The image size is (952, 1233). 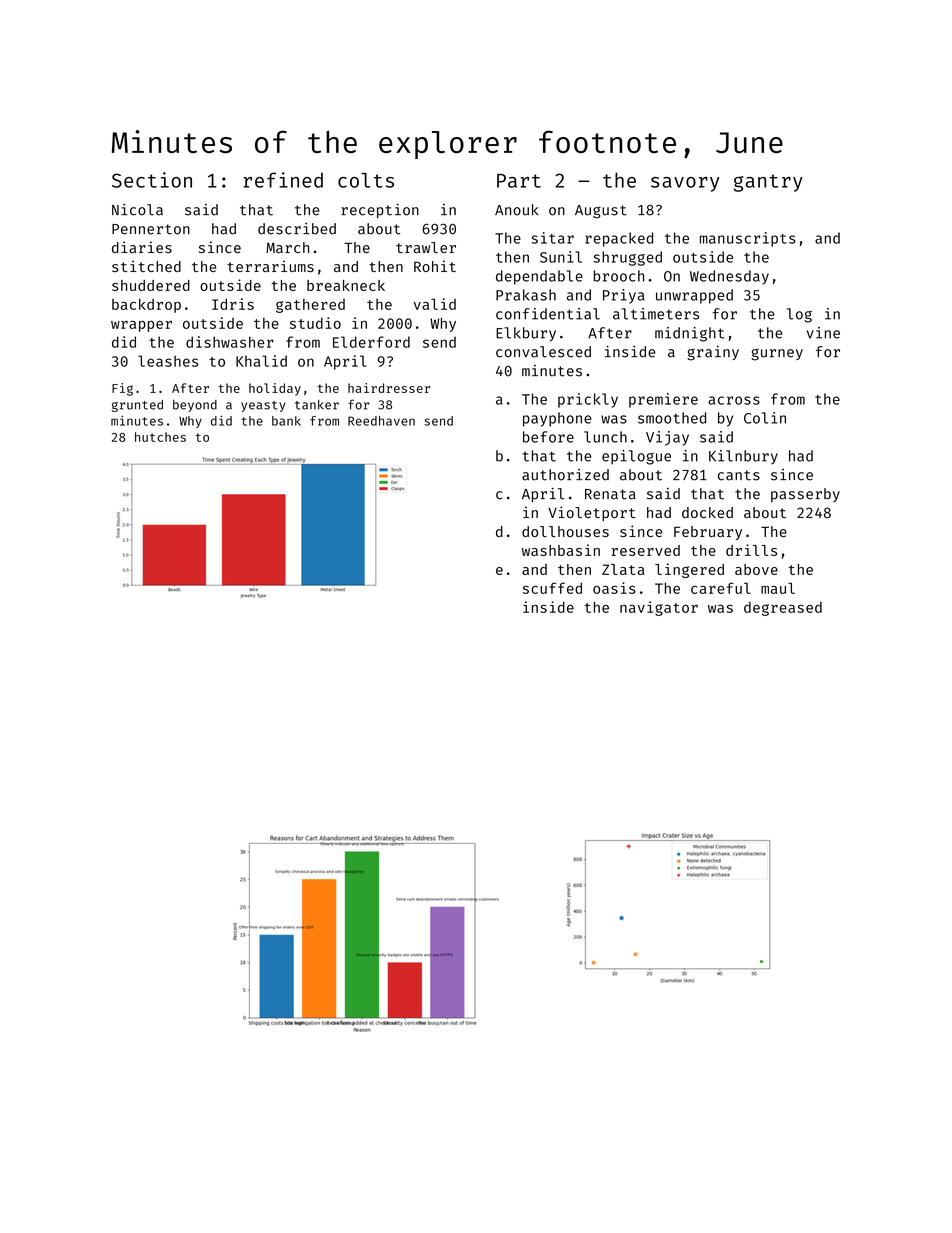 What do you see at coordinates (552, 588) in the page?
I see `scuffed` at bounding box center [552, 588].
